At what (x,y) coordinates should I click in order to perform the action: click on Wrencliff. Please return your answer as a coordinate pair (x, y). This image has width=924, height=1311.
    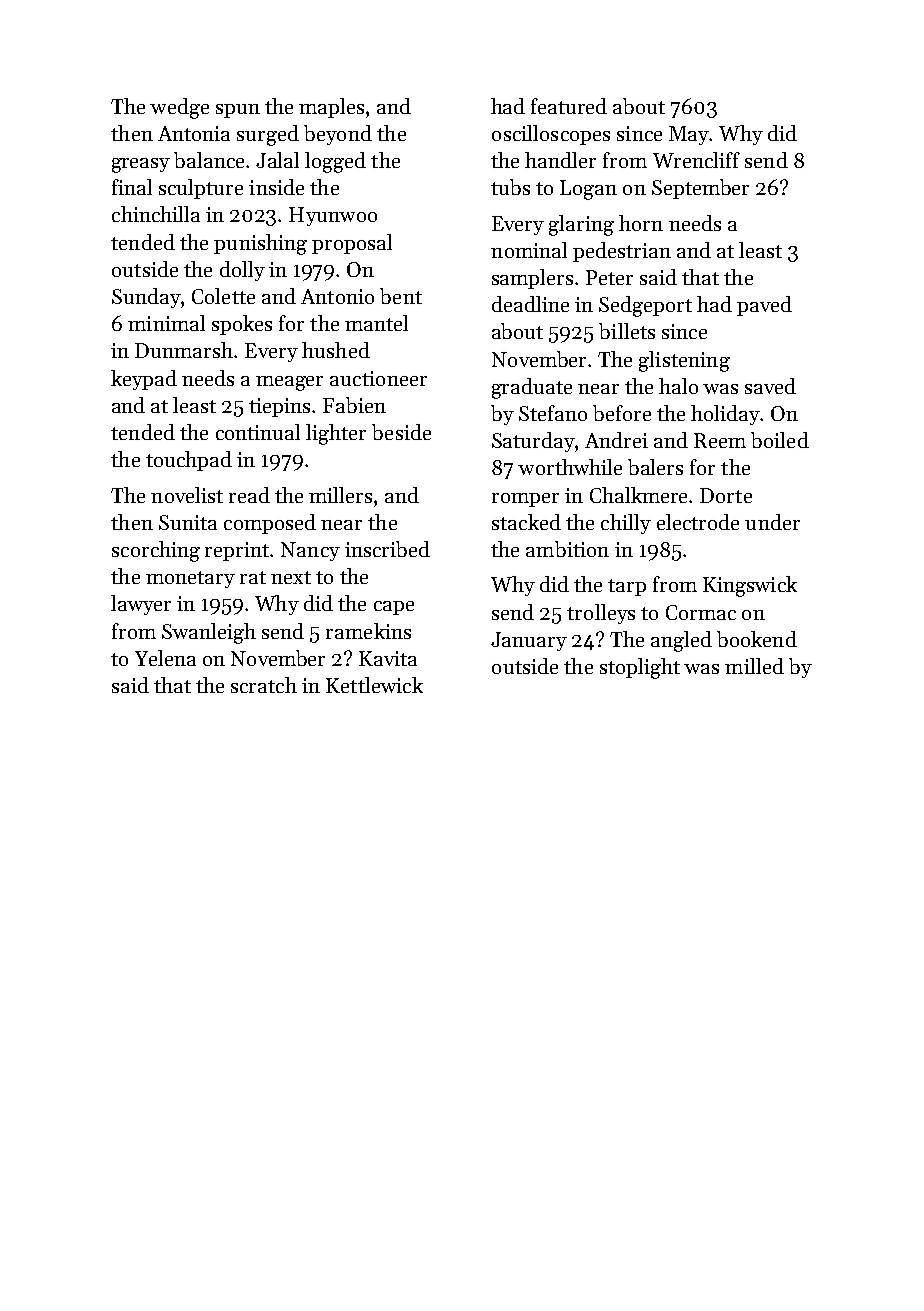
    Looking at the image, I should click on (696, 160).
